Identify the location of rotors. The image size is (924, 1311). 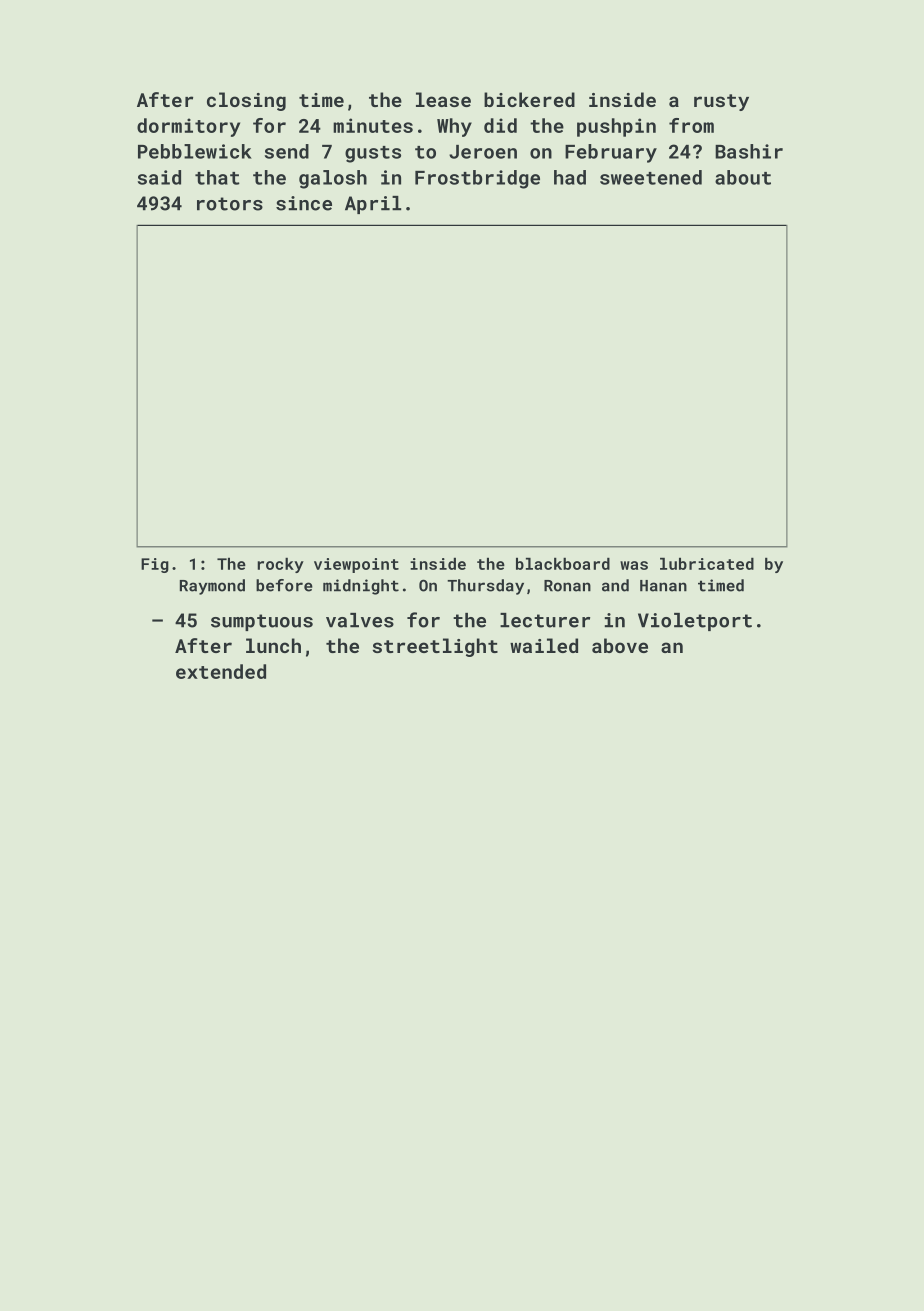
(230, 204).
